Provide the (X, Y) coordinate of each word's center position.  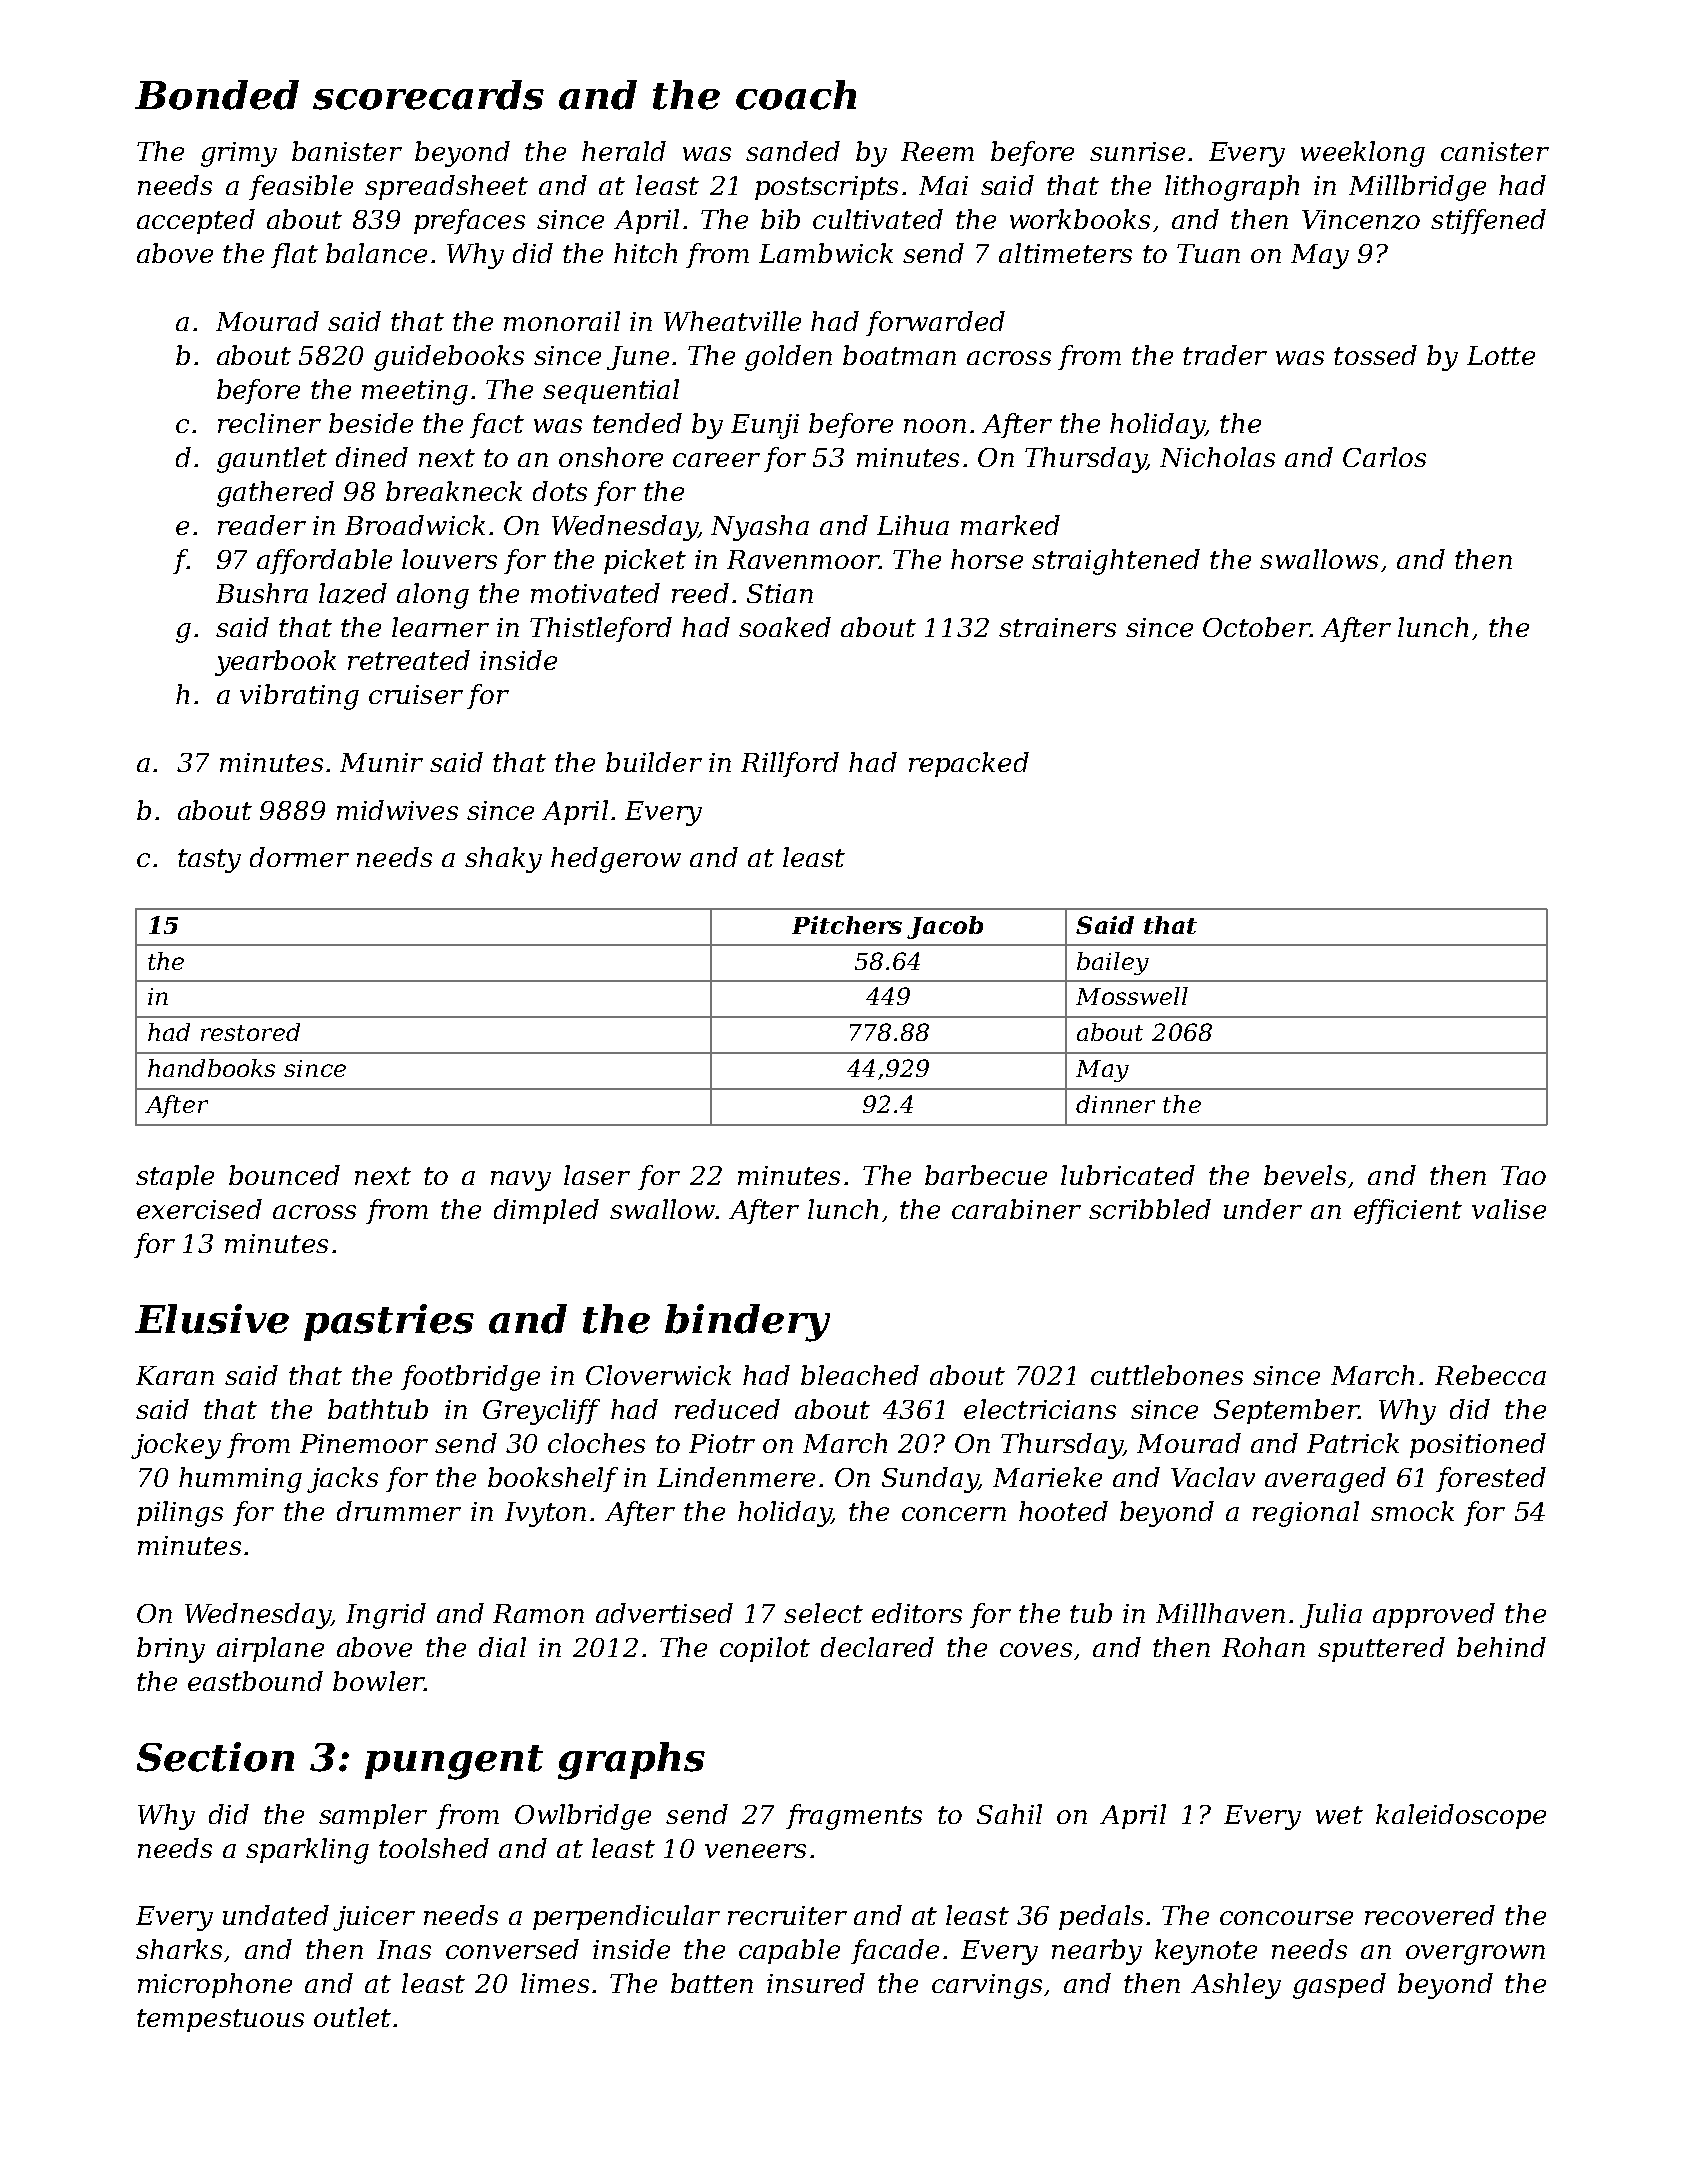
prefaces (469, 221)
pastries (389, 1322)
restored (250, 1032)
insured (816, 1983)
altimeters (1065, 253)
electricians (1040, 1409)
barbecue (986, 1175)
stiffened (1488, 221)
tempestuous (220, 2020)
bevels (1305, 1175)
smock (1412, 1511)
